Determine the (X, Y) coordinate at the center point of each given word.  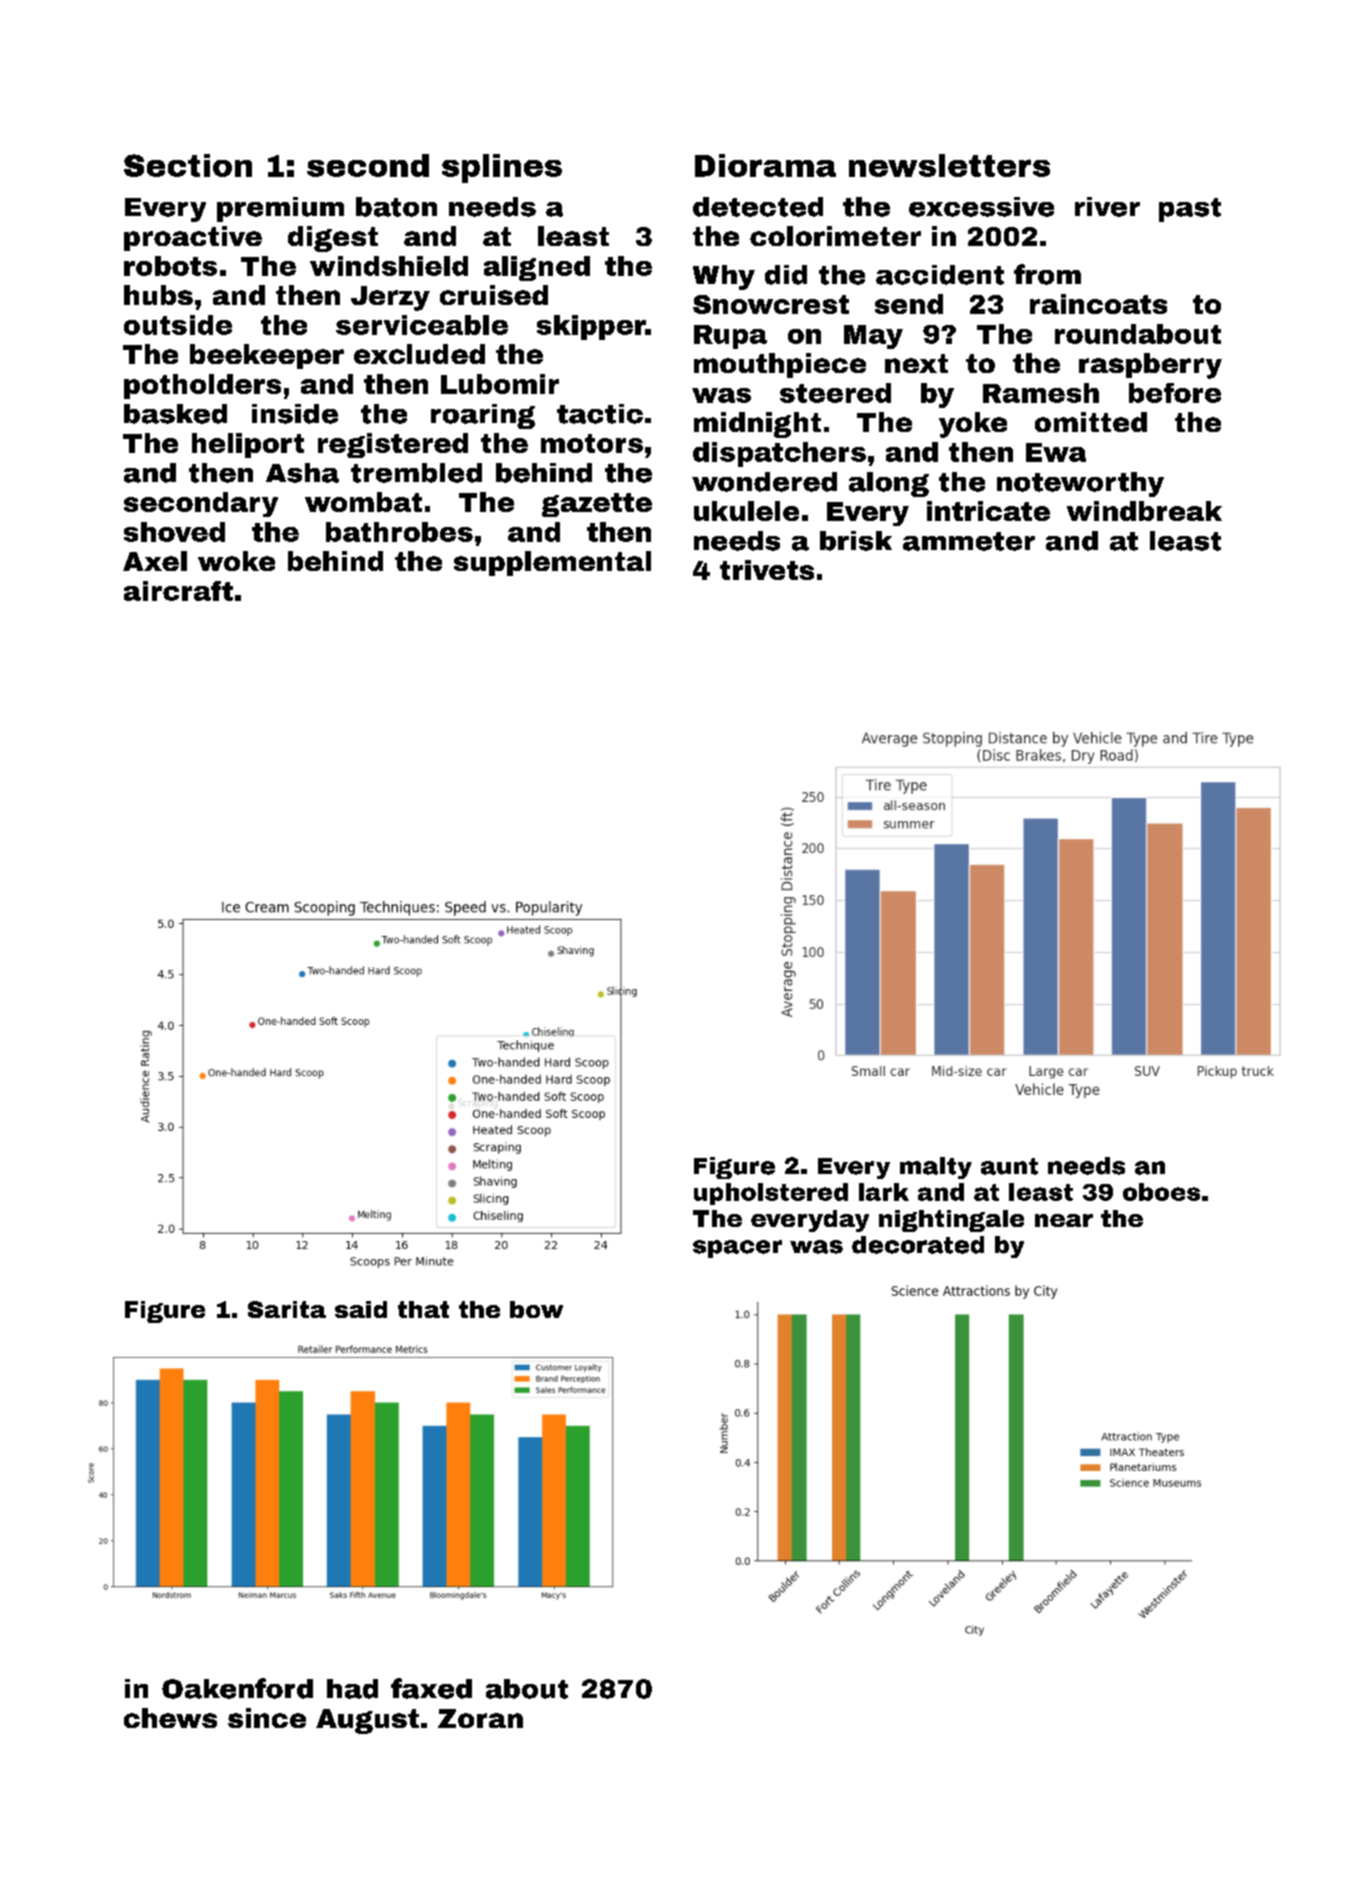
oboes (1161, 1192)
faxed (431, 1688)
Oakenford (237, 1688)
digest (333, 239)
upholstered (771, 1194)
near (1064, 1220)
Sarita (287, 1309)
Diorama (765, 165)
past (1190, 210)
